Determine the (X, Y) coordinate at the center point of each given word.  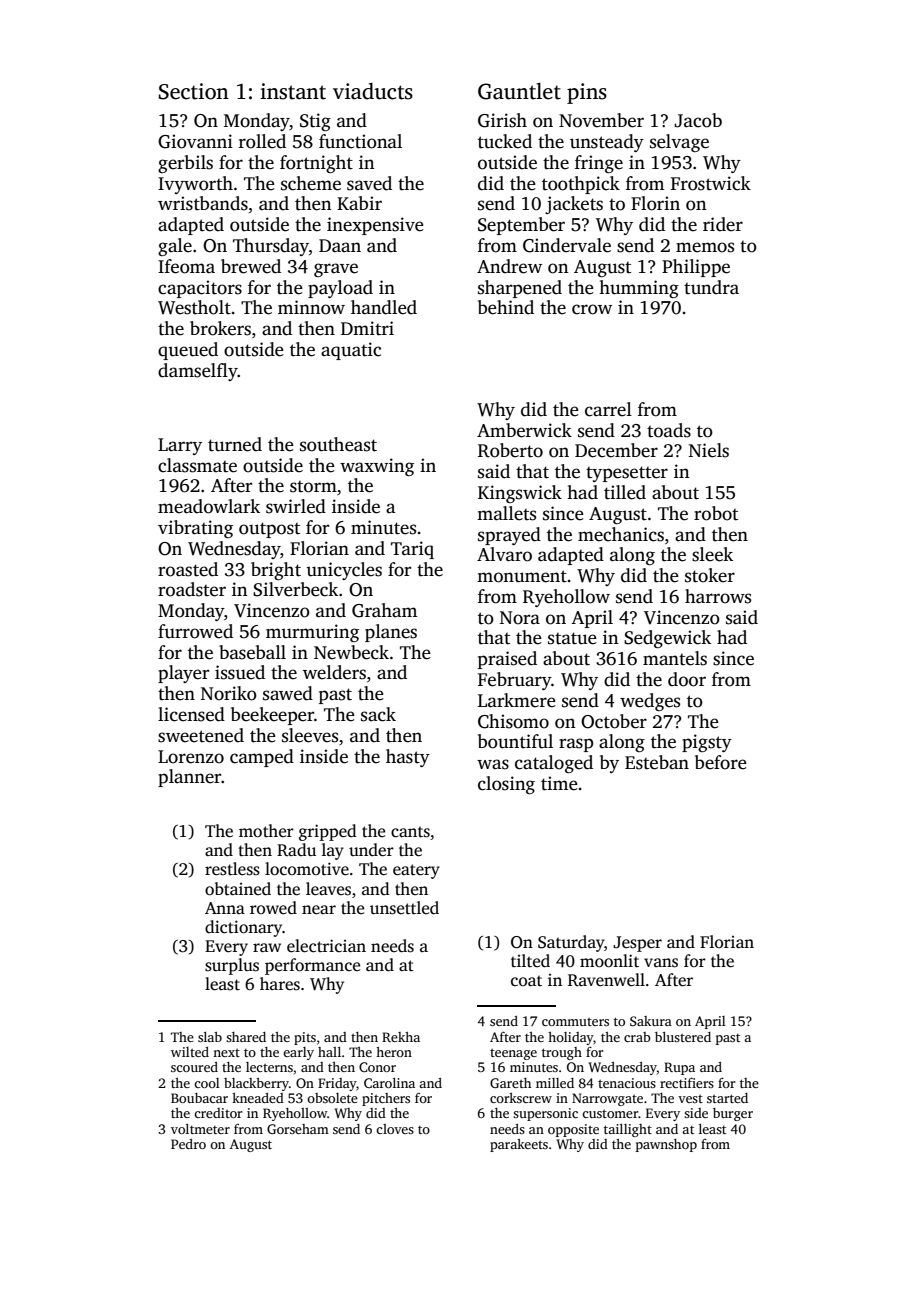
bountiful (515, 741)
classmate (197, 465)
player (183, 674)
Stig (315, 122)
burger (733, 1114)
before (721, 762)
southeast (338, 444)
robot (716, 513)
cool (207, 1083)
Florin (655, 203)
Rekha (401, 1037)
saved (369, 183)
